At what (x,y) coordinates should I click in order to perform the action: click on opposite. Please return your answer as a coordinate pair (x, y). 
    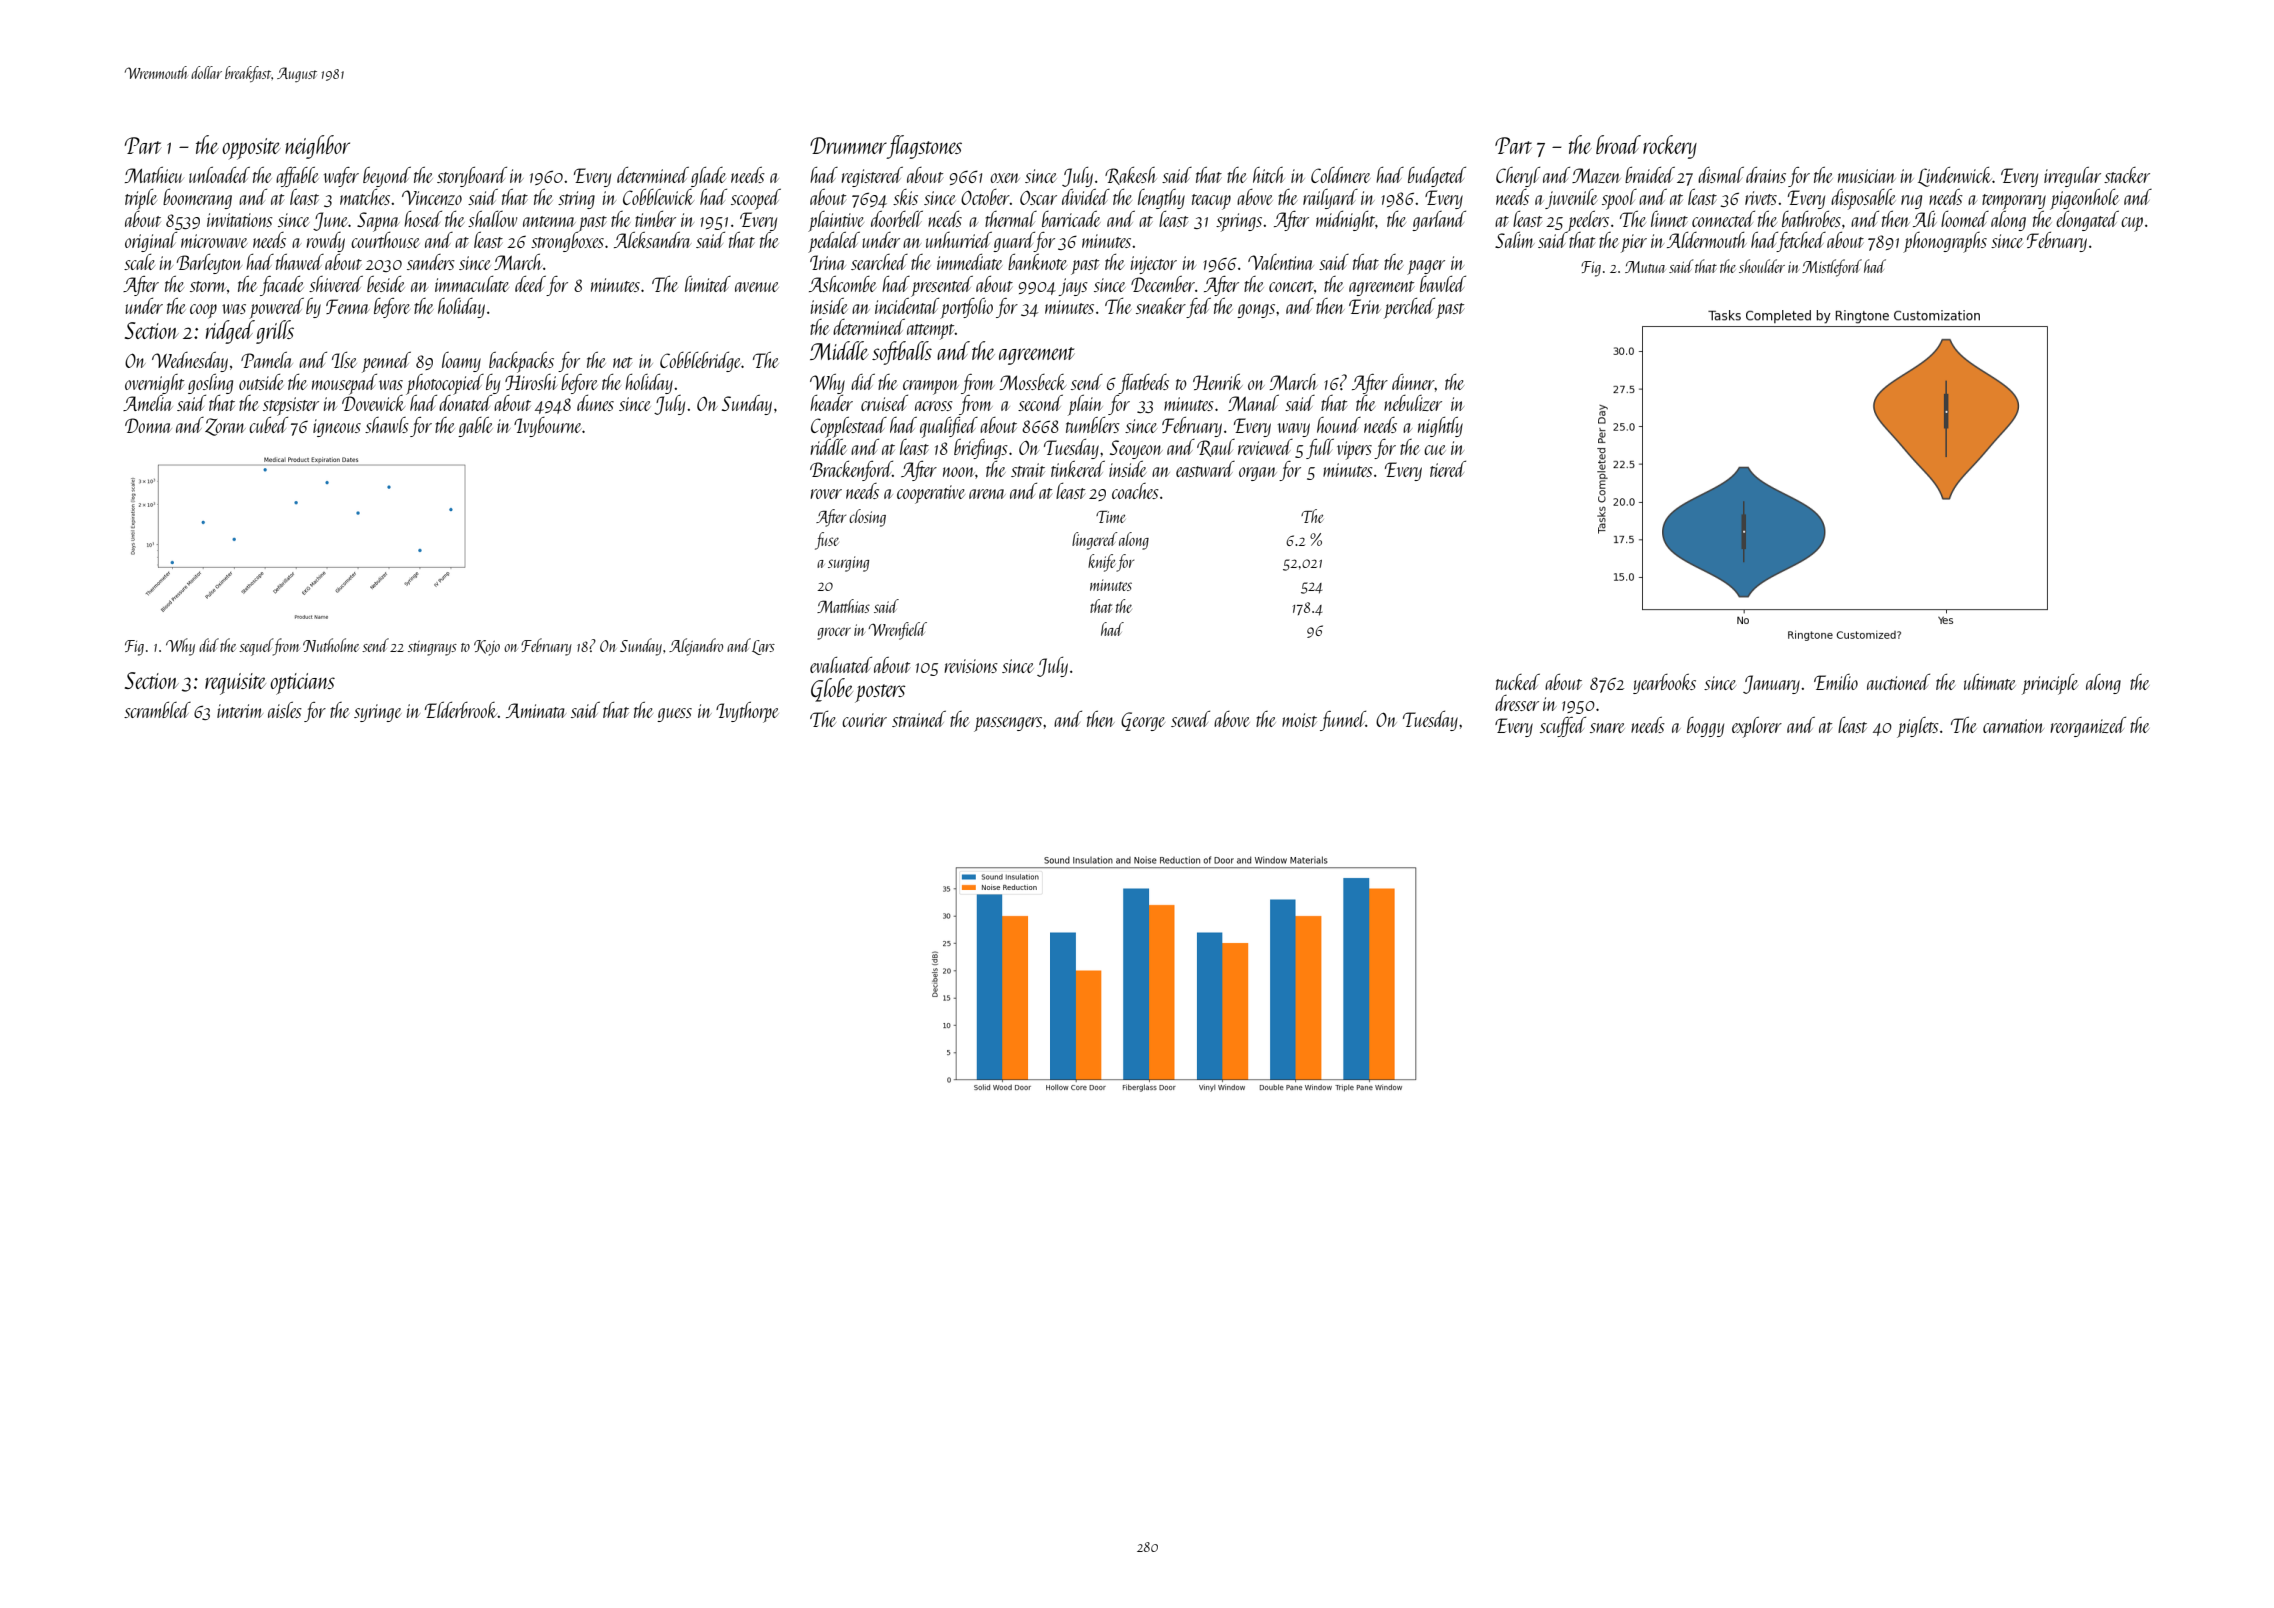
    Looking at the image, I should click on (251, 149).
